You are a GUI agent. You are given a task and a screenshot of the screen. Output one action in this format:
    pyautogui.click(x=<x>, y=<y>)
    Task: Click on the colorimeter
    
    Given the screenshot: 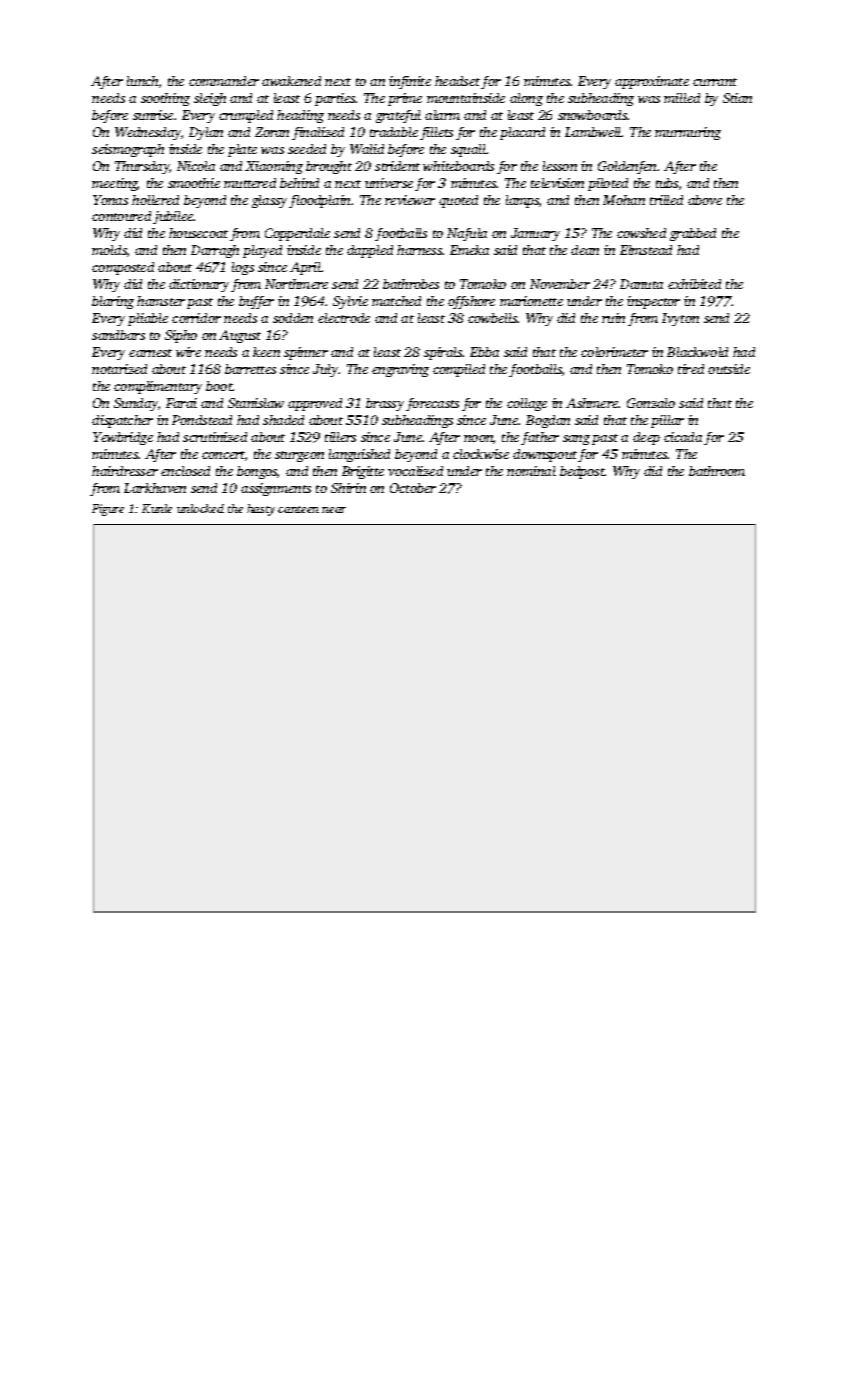 What is the action you would take?
    pyautogui.click(x=614, y=352)
